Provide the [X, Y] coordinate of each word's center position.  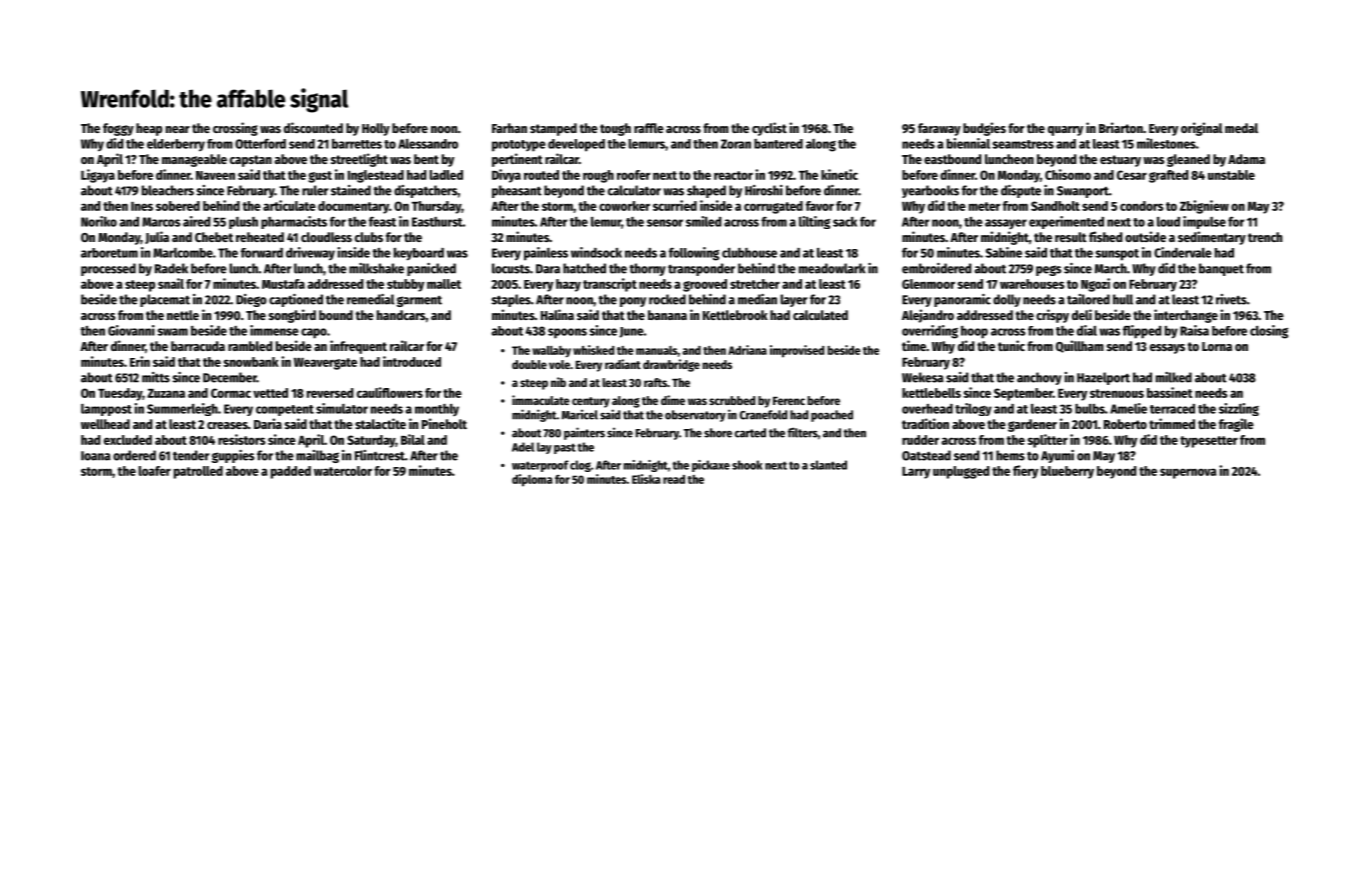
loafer [154, 471]
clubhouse [749, 253]
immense [274, 330]
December [230, 377]
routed [541, 175]
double [529, 364]
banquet [1221, 269]
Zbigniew [1204, 207]
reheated [260, 237]
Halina [557, 314]
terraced [1172, 409]
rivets [1231, 299]
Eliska [646, 479]
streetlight [359, 160]
